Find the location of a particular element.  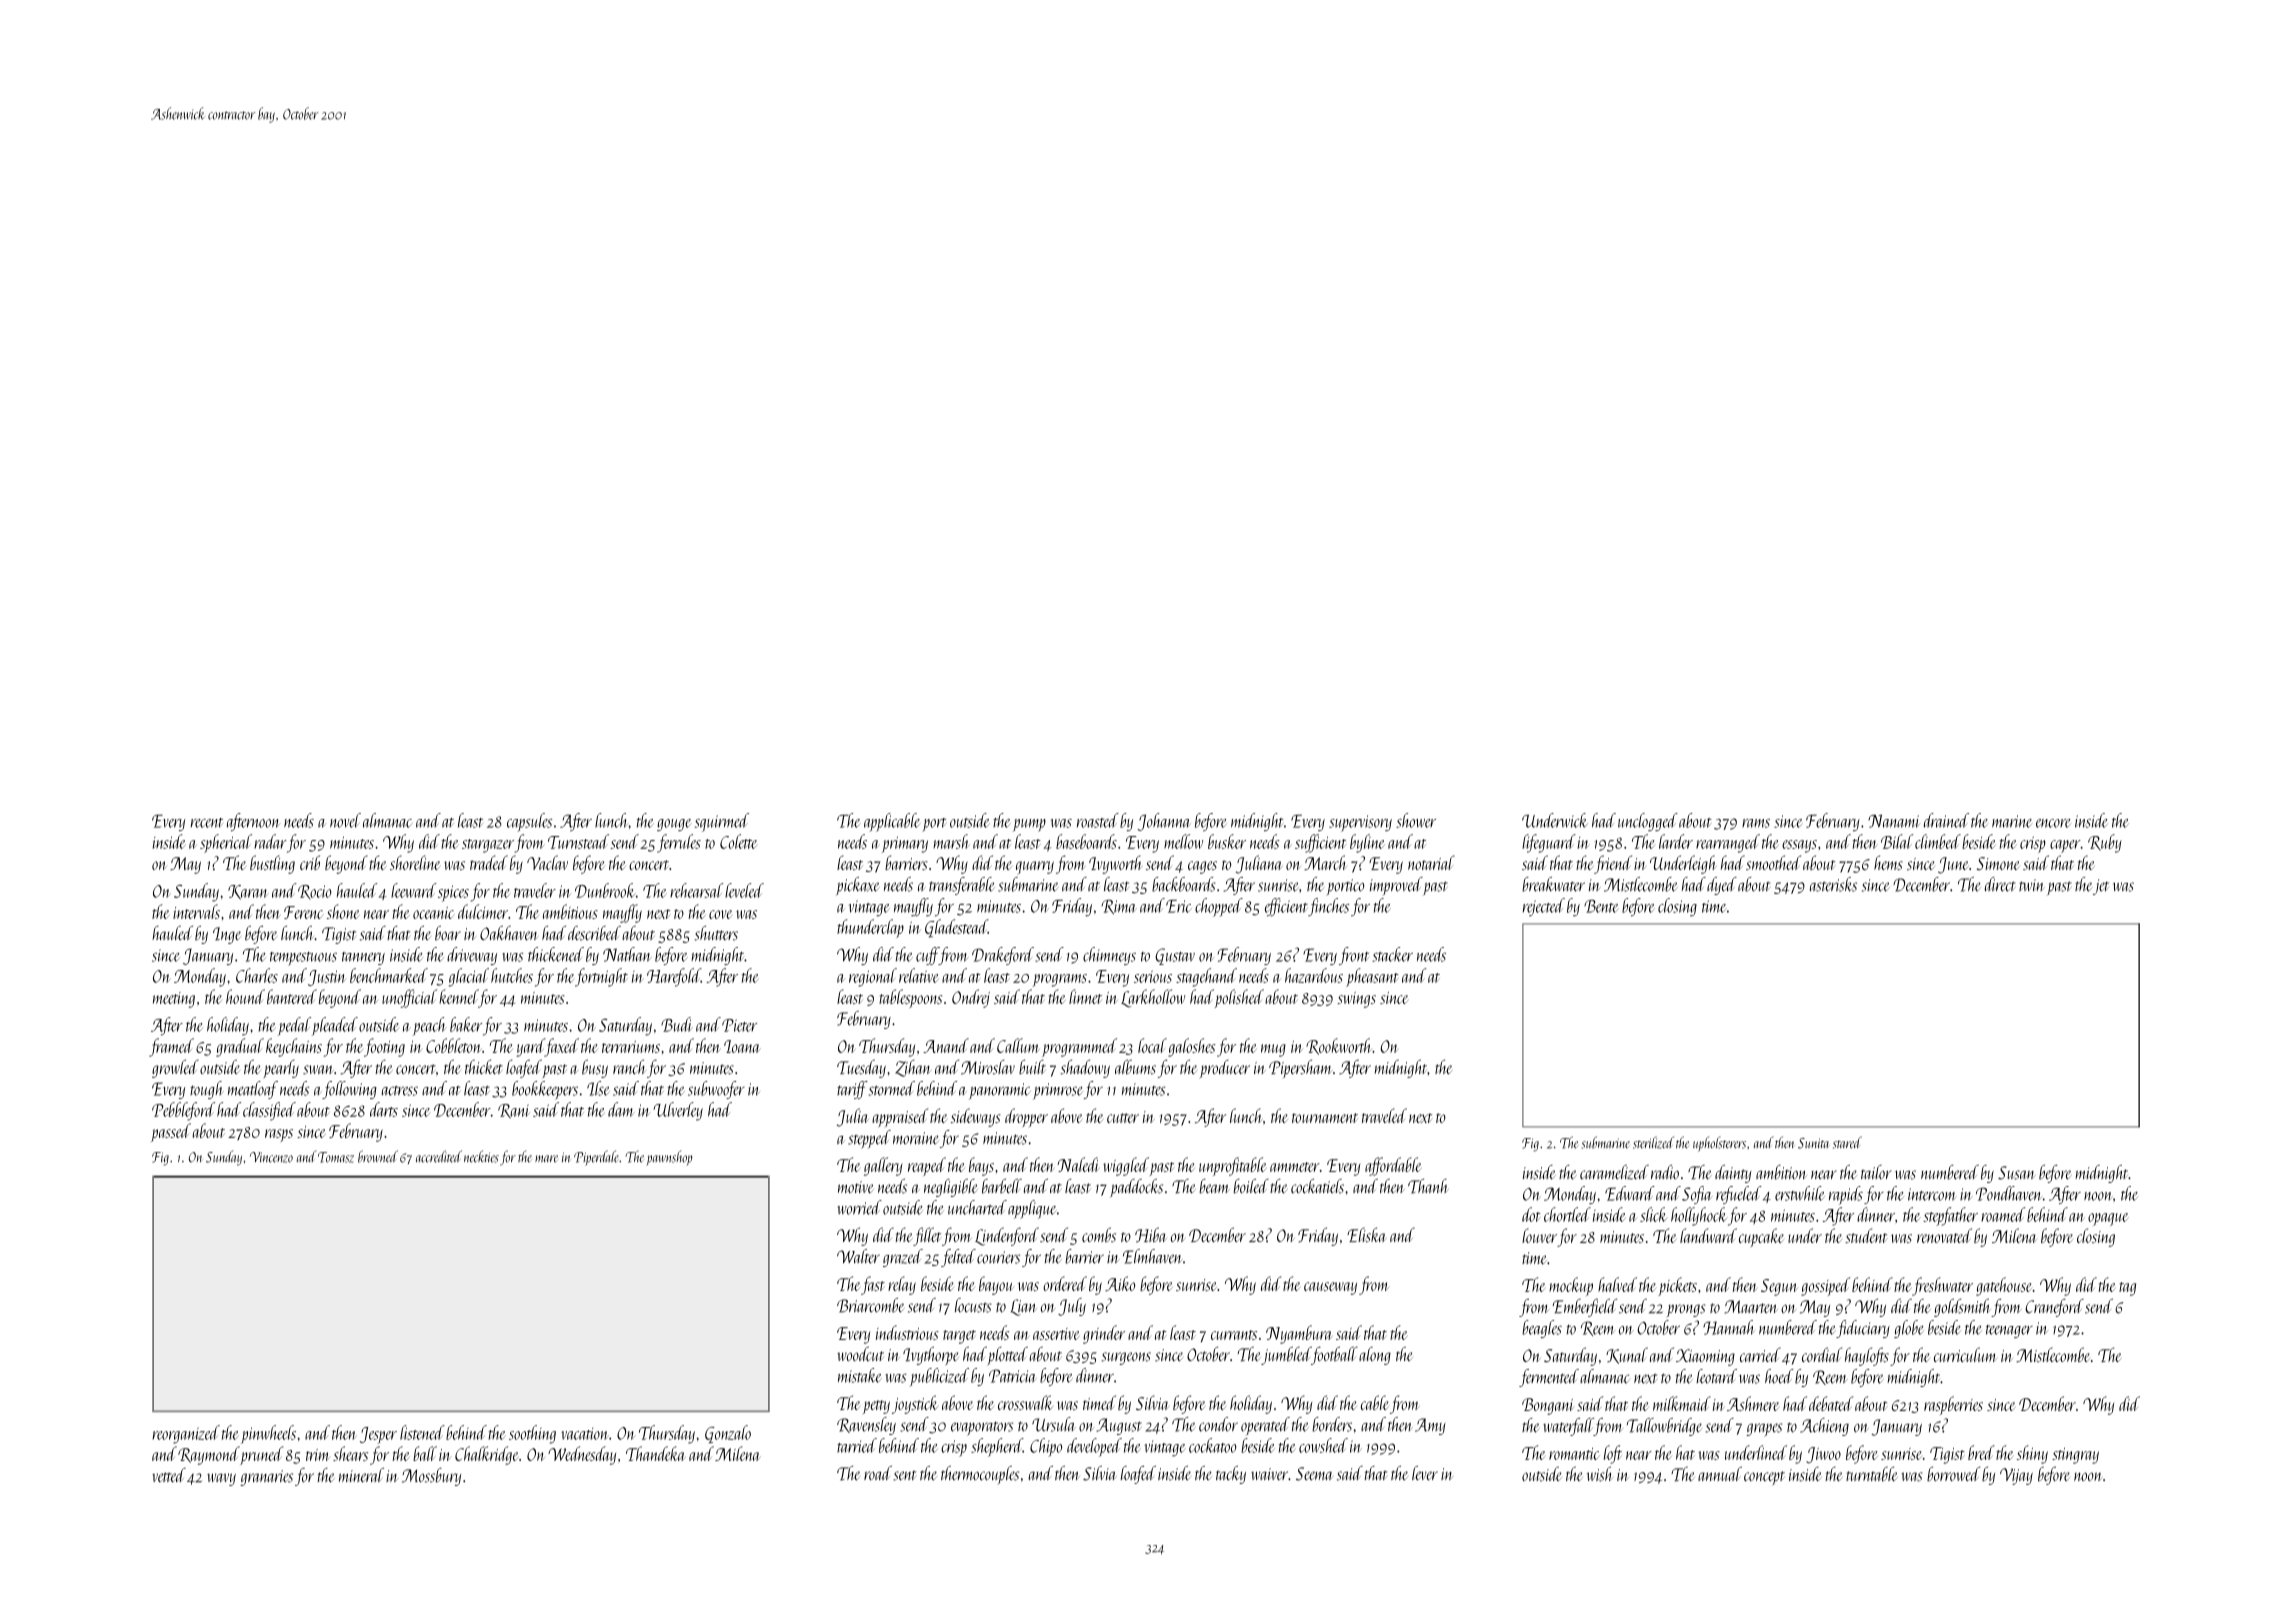

ferrules is located at coordinates (679, 843).
